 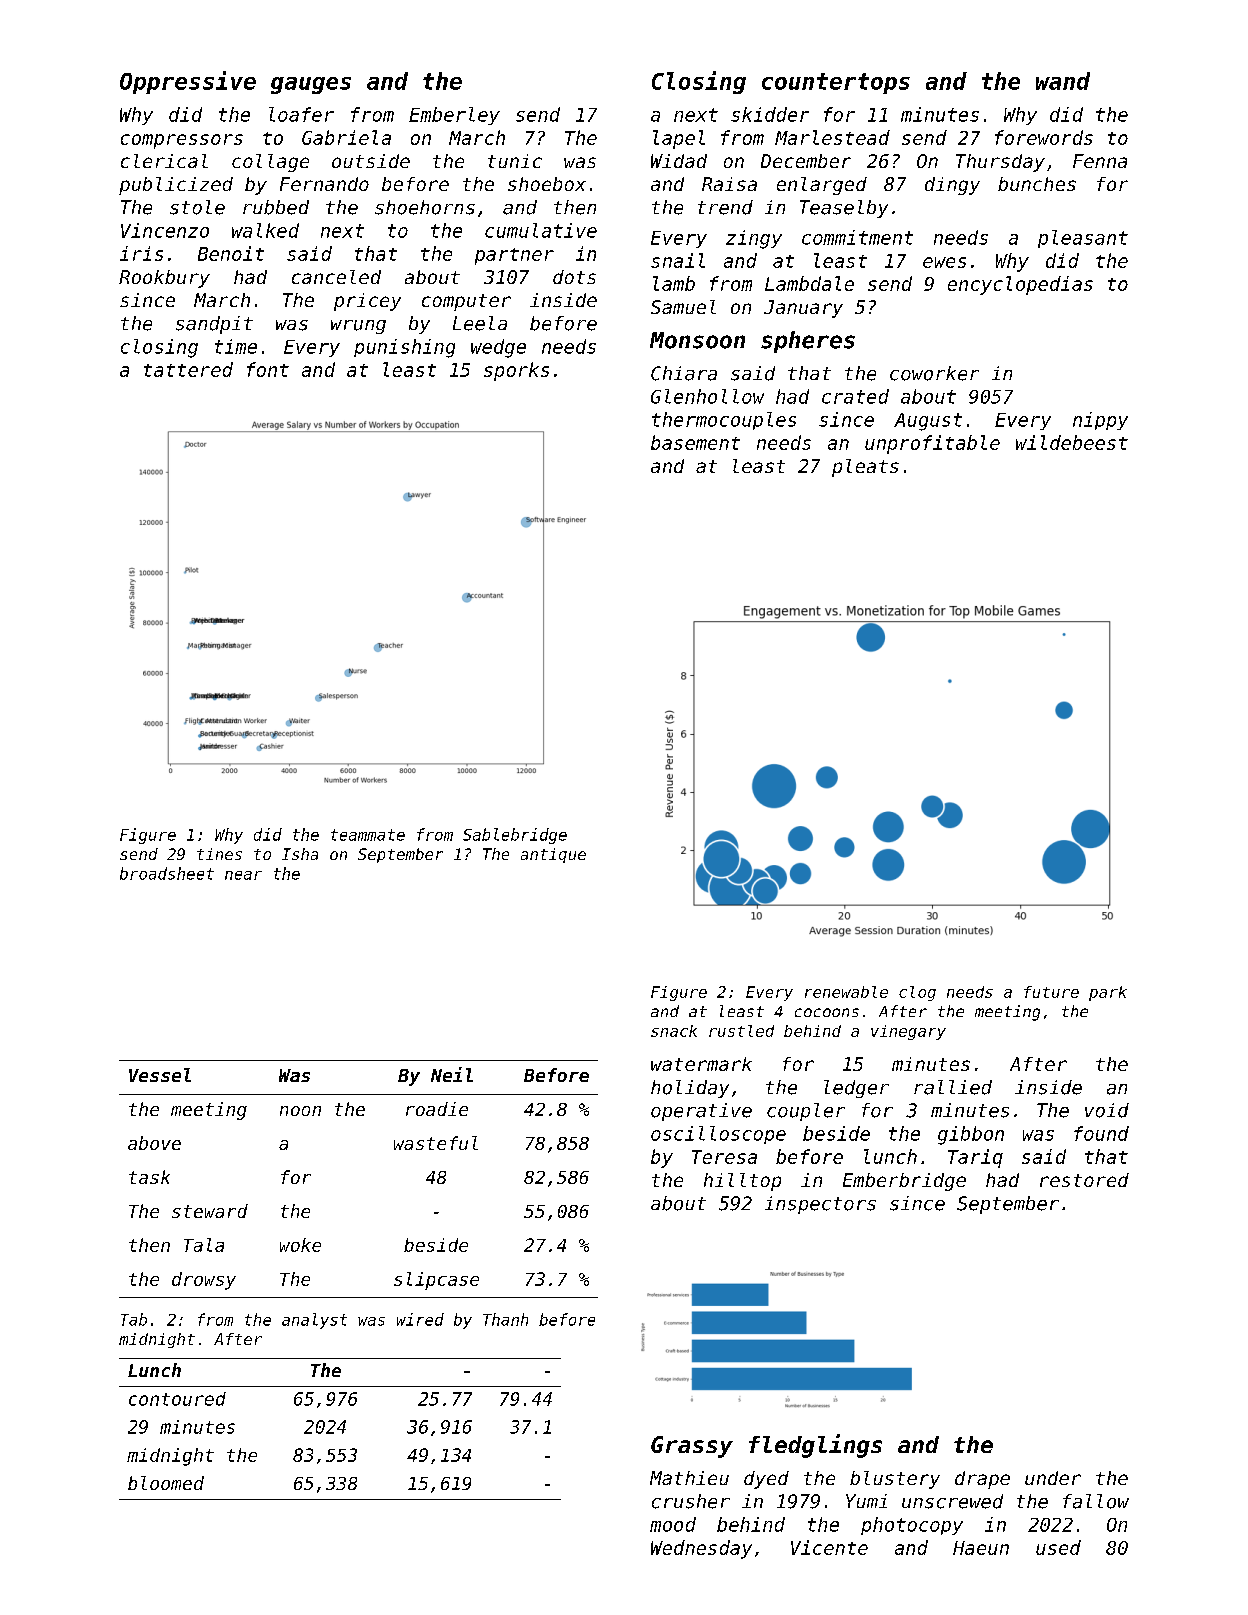 What do you see at coordinates (268, 369) in the screenshot?
I see `font` at bounding box center [268, 369].
